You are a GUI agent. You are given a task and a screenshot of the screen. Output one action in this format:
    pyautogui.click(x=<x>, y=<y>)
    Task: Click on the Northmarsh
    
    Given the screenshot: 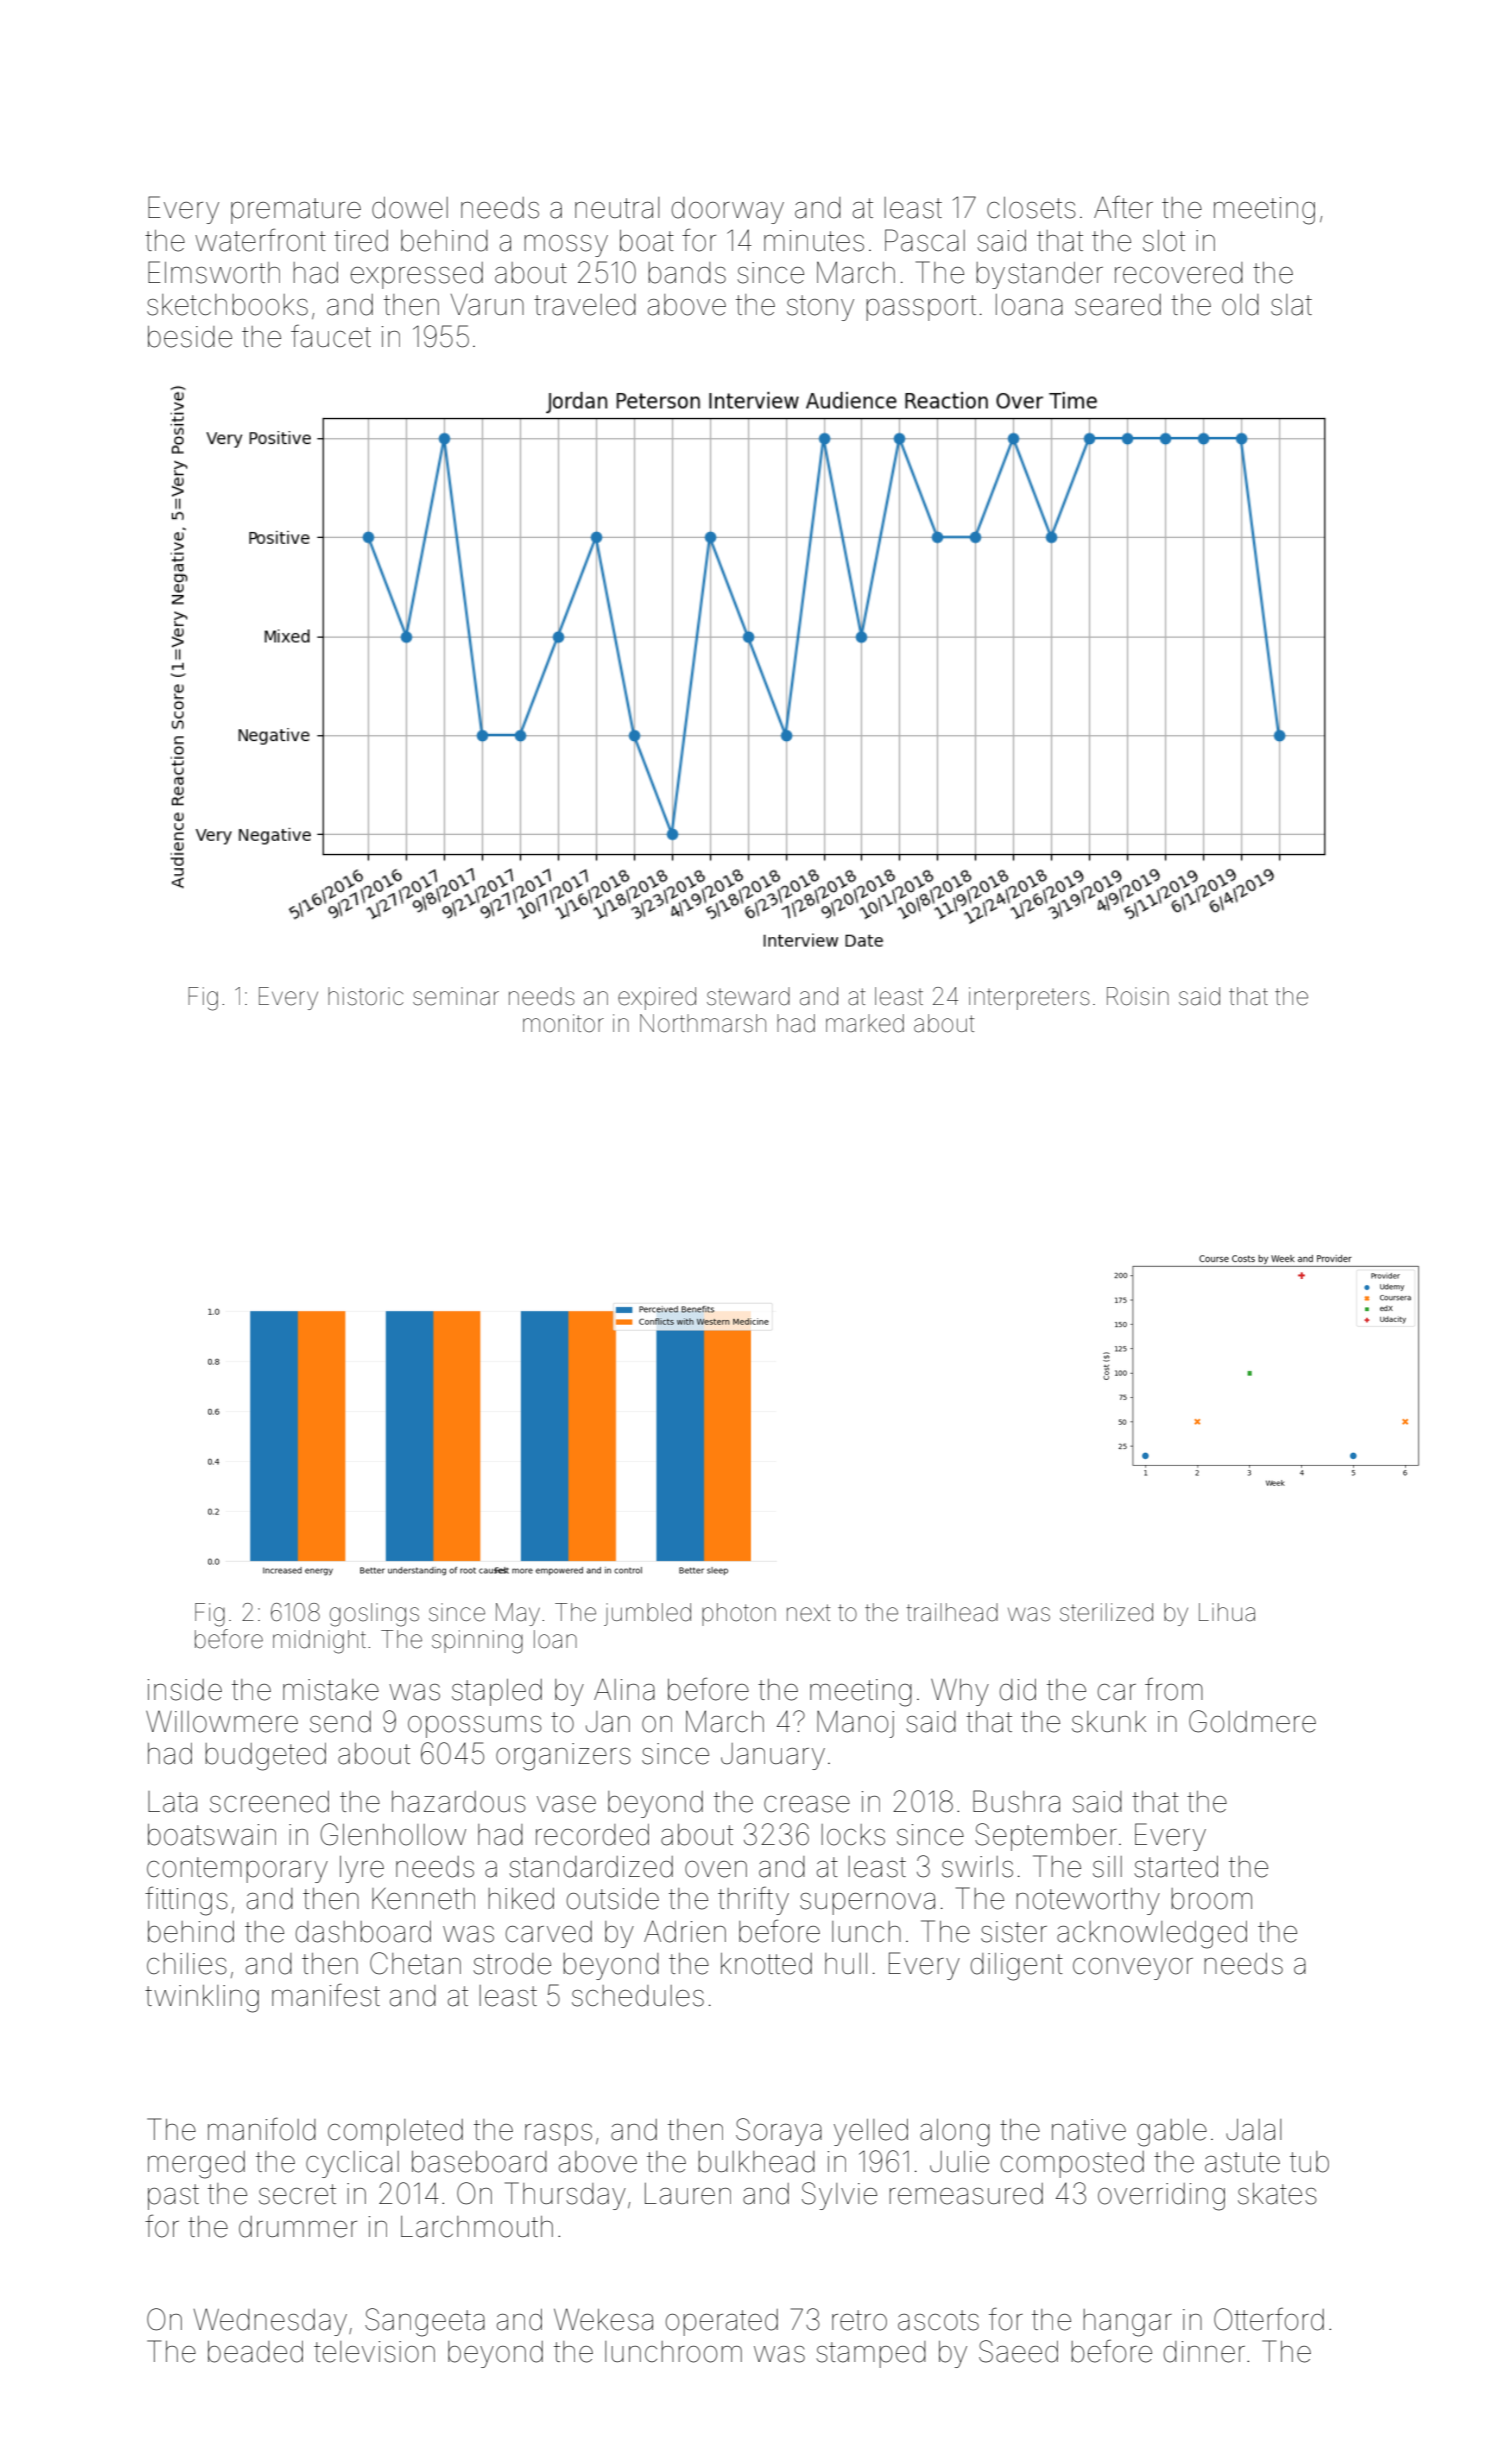 What is the action you would take?
    pyautogui.click(x=703, y=1023)
